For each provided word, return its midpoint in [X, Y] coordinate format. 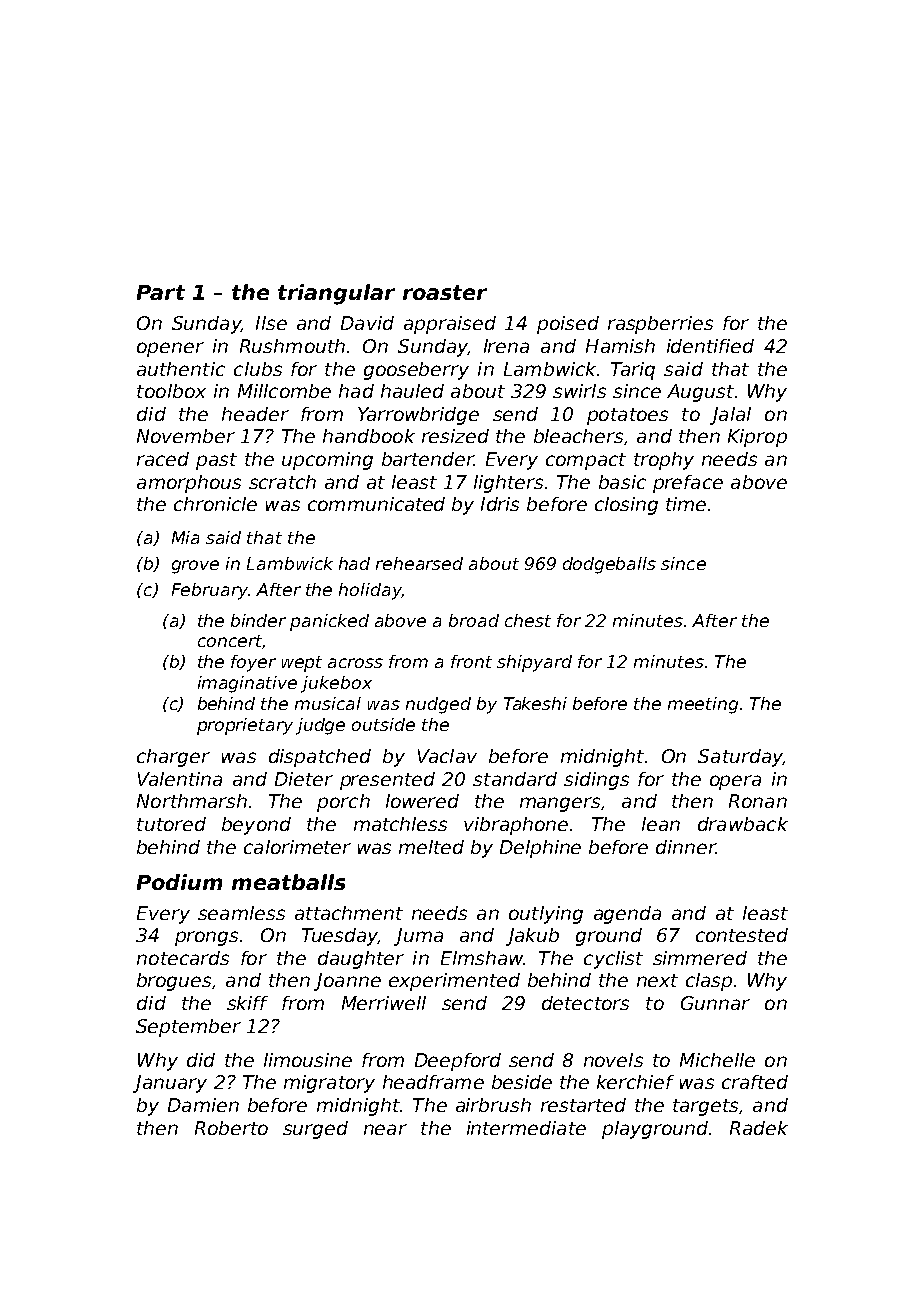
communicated [376, 504]
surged [315, 1130]
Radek [759, 1128]
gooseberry [416, 371]
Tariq [633, 371]
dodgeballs [609, 565]
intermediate [526, 1128]
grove [195, 567]
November [186, 436]
